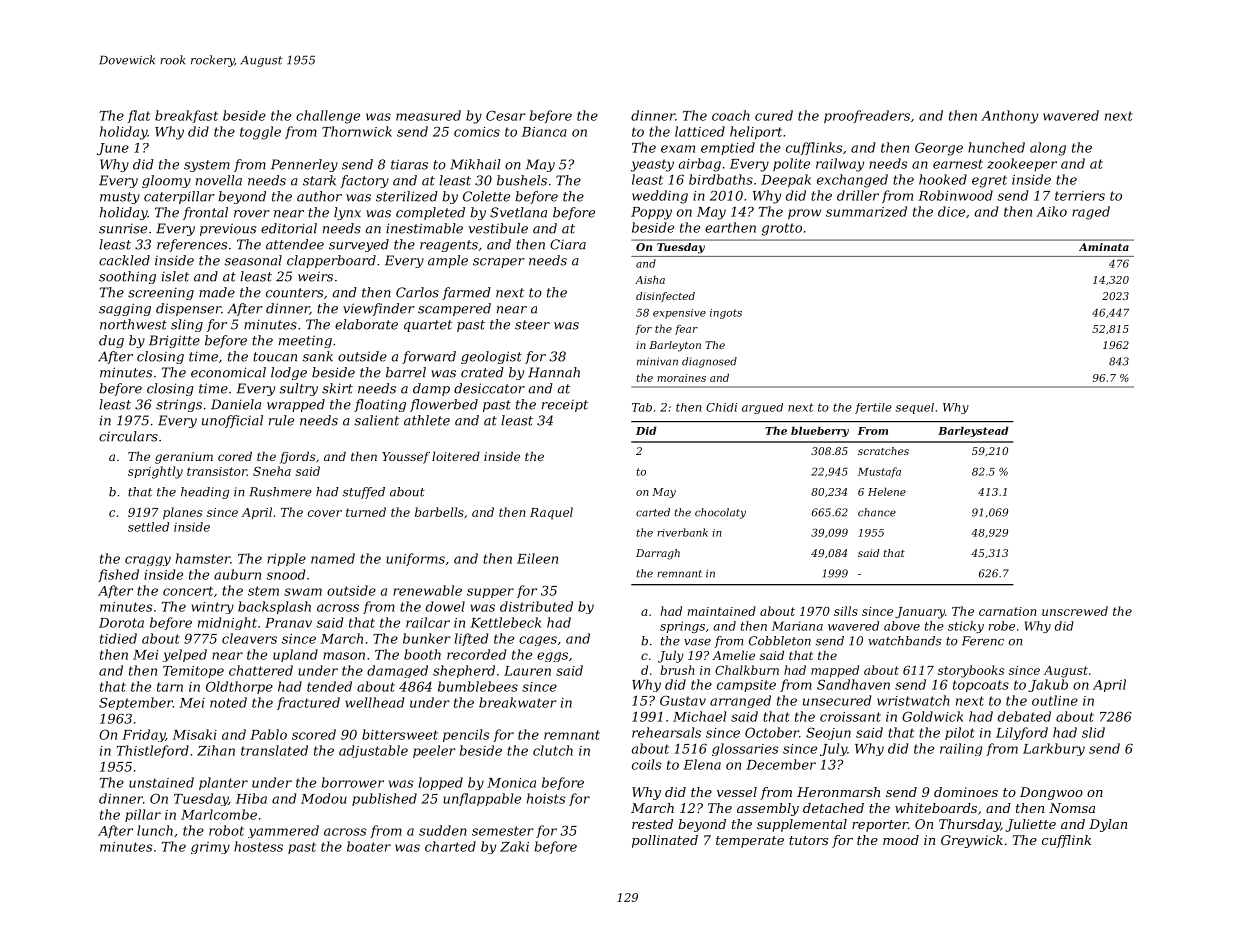 This document has width=1233, height=952. What do you see at coordinates (139, 116) in the document?
I see `flat` at bounding box center [139, 116].
